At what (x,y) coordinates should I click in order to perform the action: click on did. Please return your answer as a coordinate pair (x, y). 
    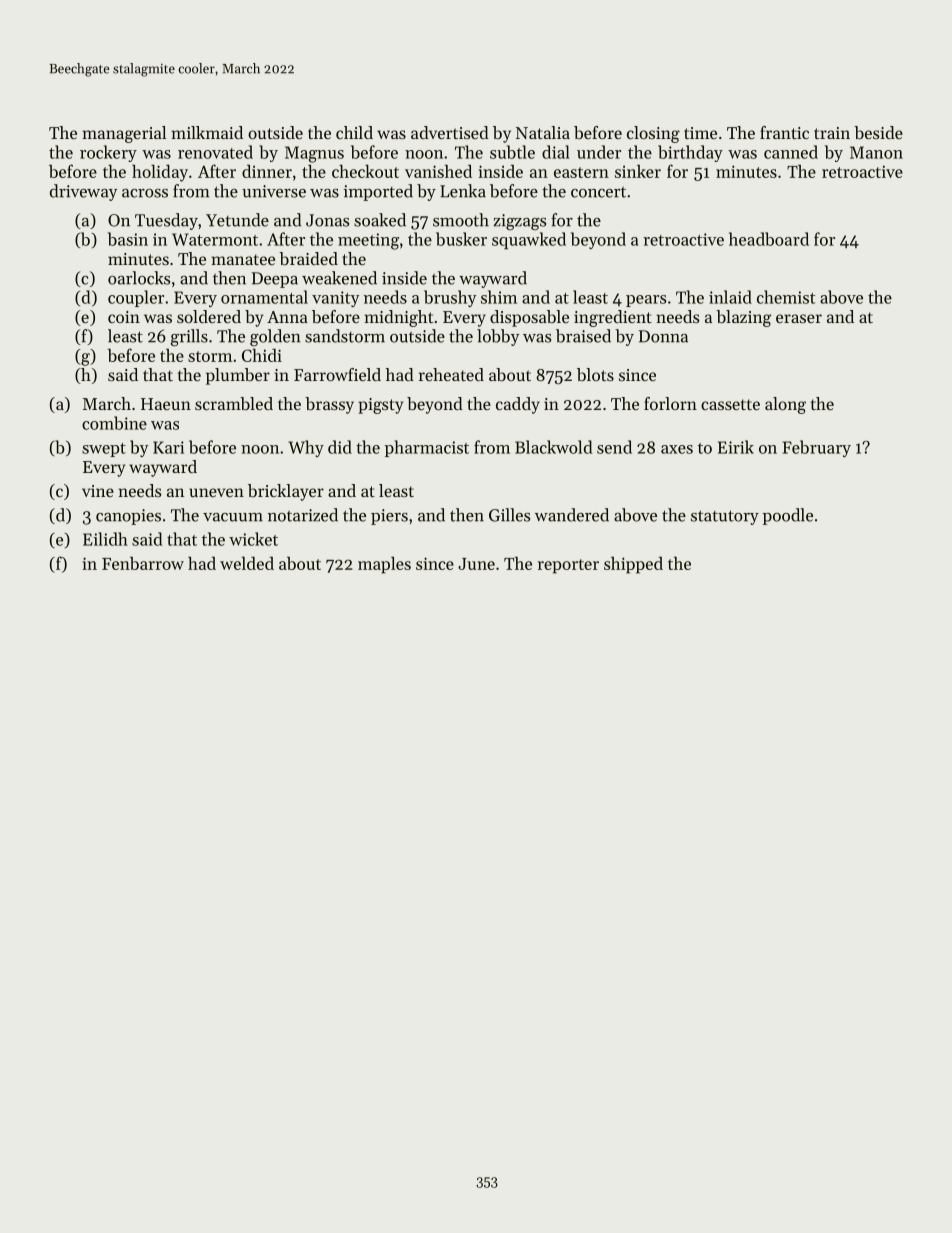
    Looking at the image, I should click on (340, 447).
